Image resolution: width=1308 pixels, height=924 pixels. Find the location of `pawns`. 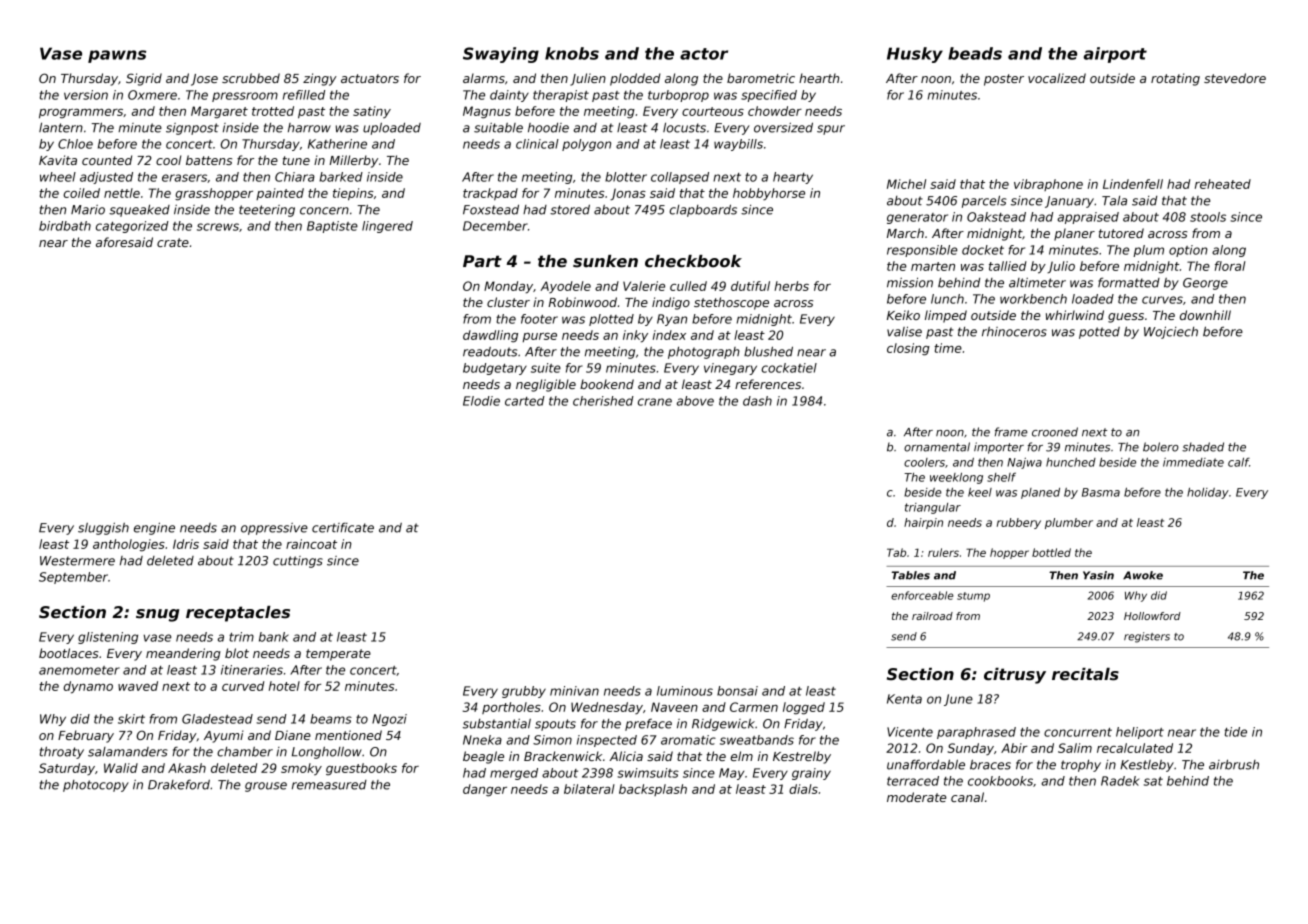

pawns is located at coordinates (117, 56).
